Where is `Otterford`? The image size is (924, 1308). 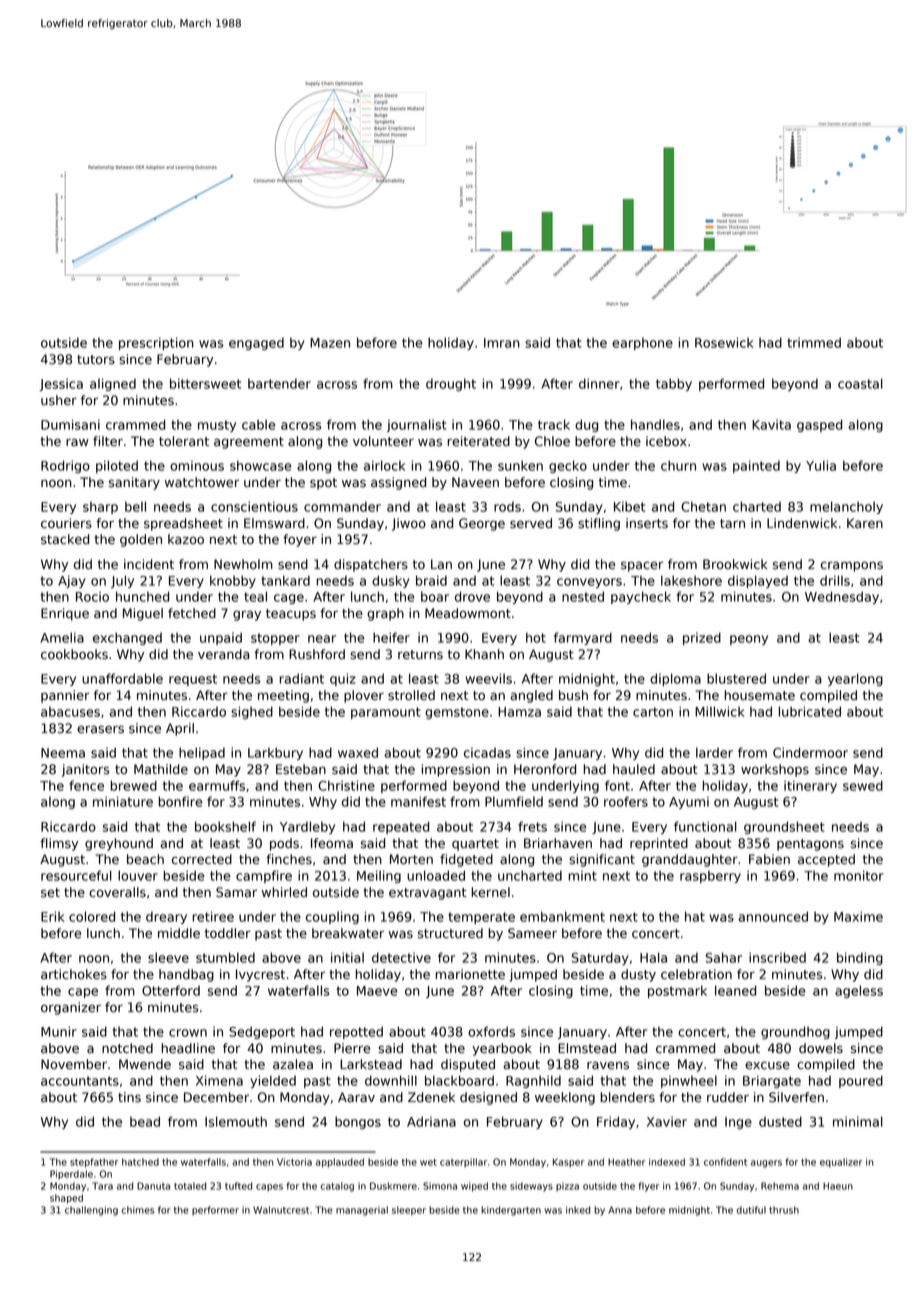 Otterford is located at coordinates (171, 990).
